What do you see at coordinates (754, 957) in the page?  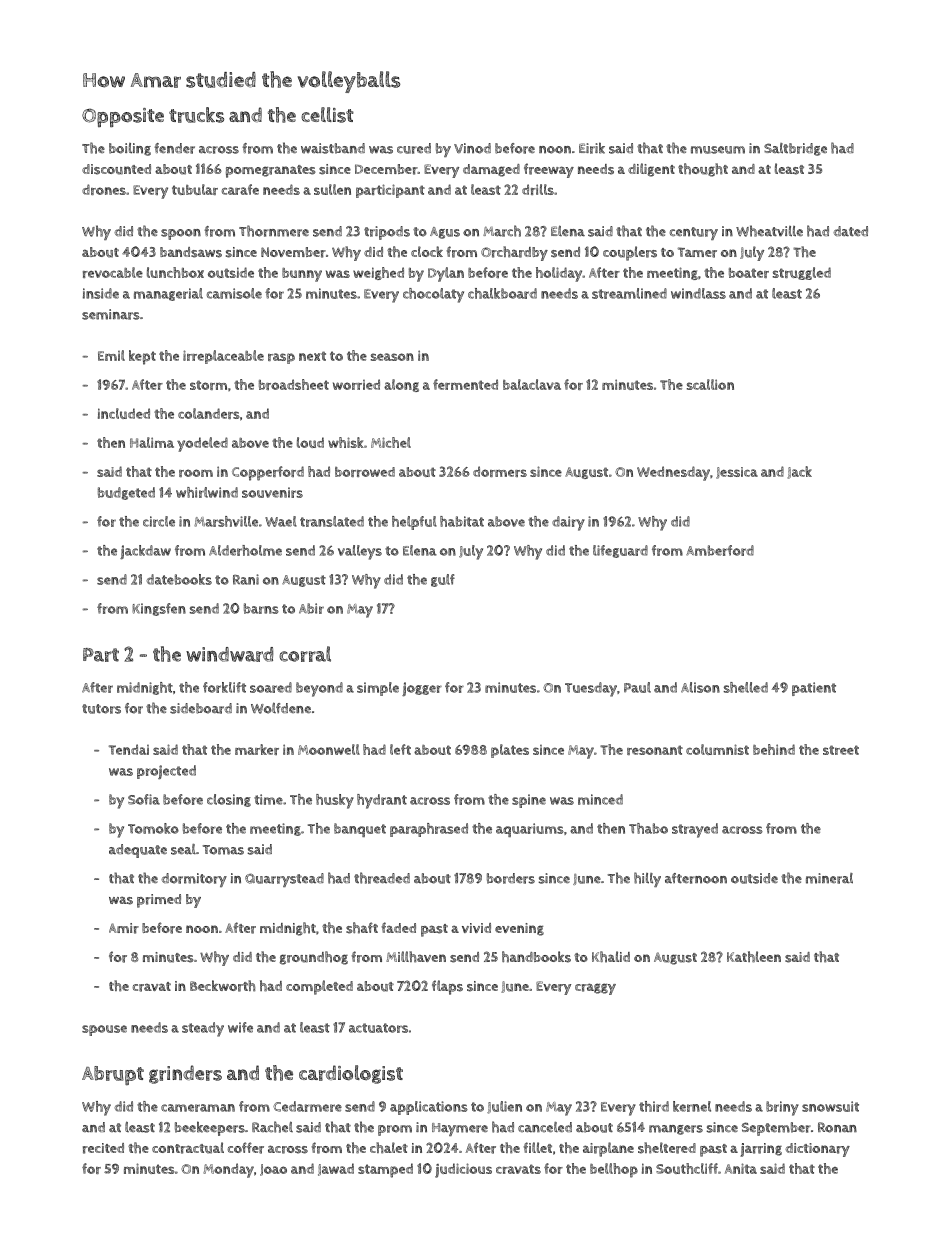 I see `Kathleen` at bounding box center [754, 957].
